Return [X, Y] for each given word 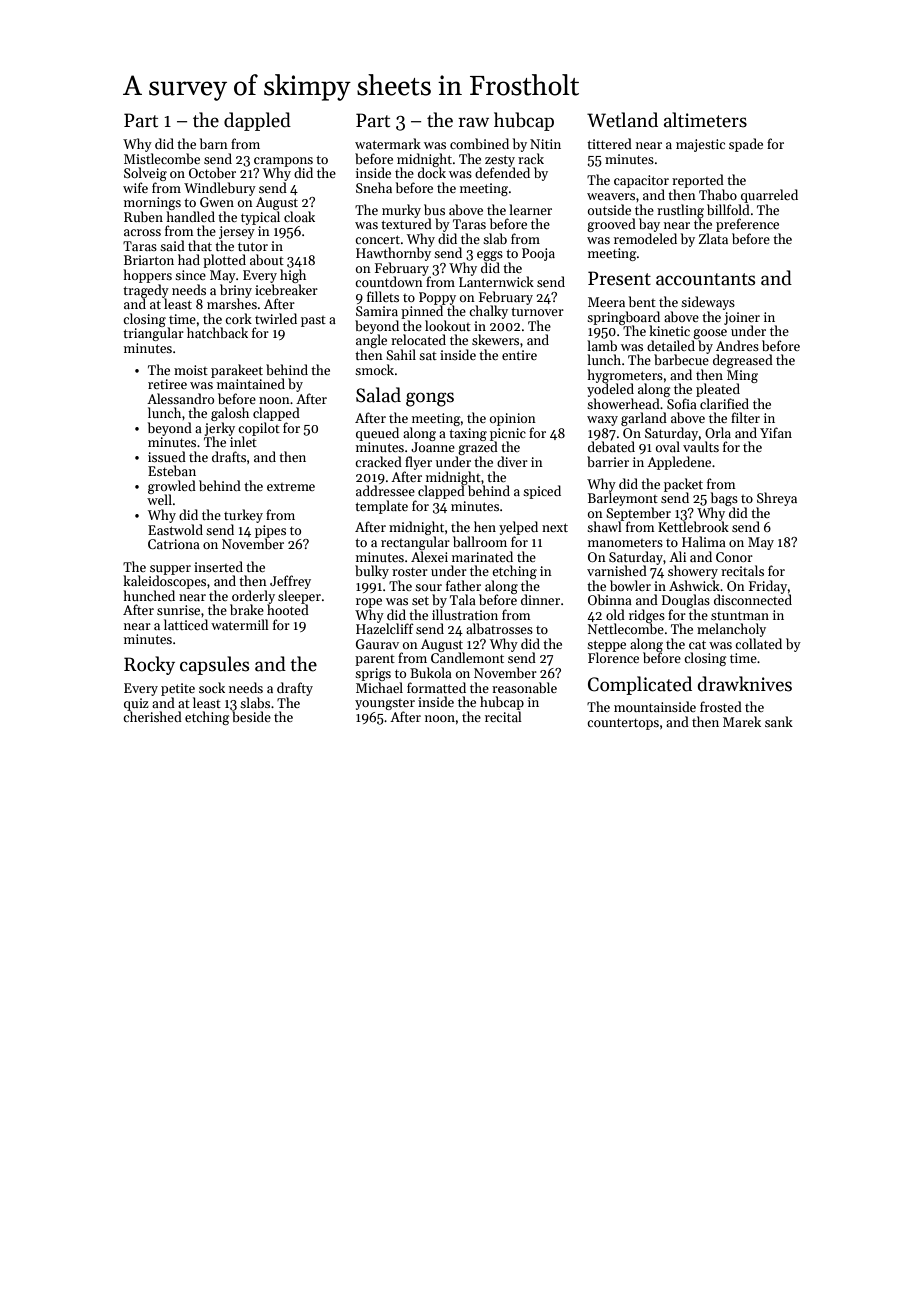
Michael [379, 687]
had [189, 259]
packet [683, 485]
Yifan [776, 432]
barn [214, 143]
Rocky [149, 665]
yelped [518, 528]
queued [377, 434]
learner [530, 209]
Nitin [545, 144]
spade [746, 145]
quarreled [769, 196]
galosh [230, 414]
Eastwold [175, 529]
